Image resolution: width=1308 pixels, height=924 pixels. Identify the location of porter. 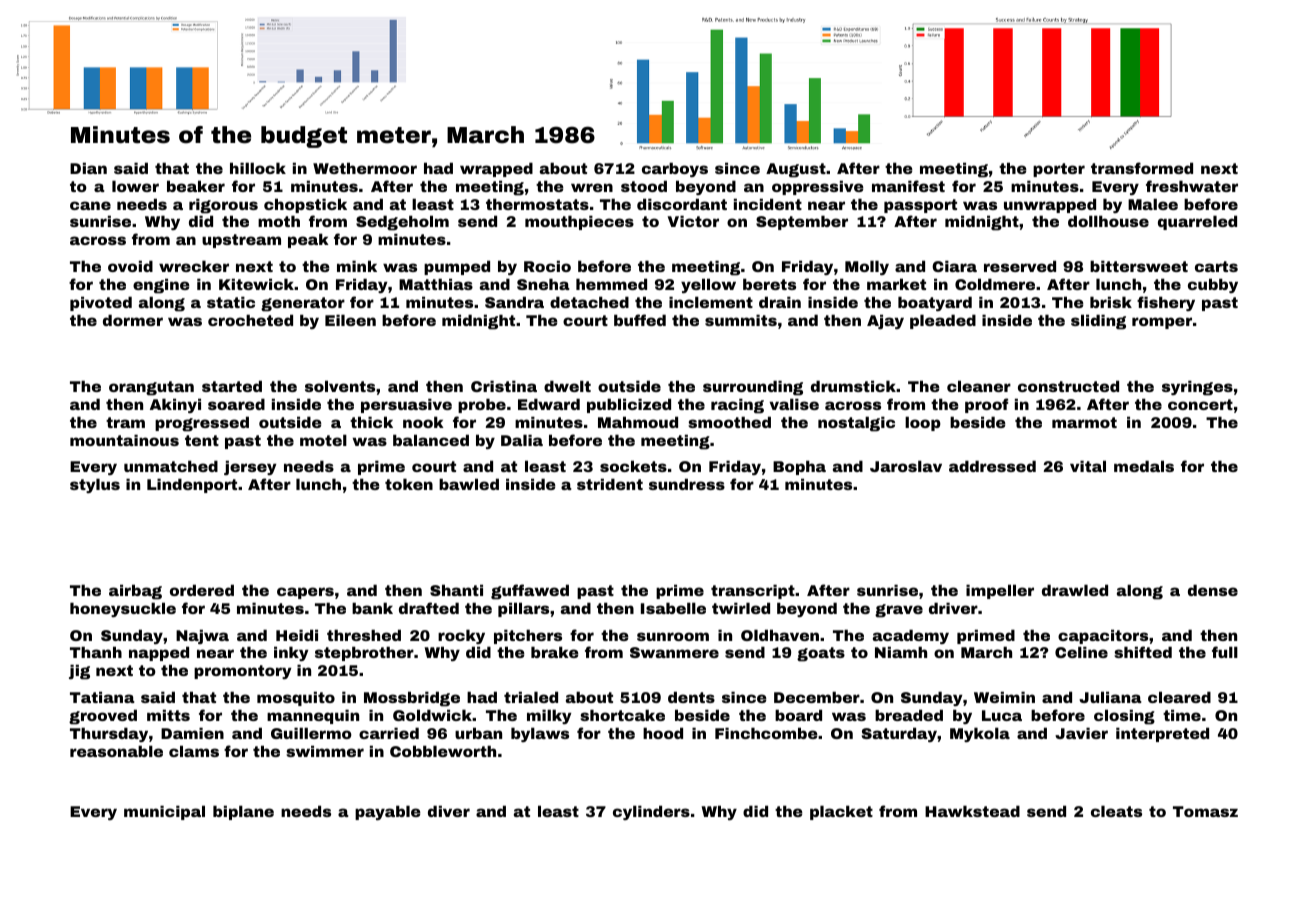
(1059, 170).
